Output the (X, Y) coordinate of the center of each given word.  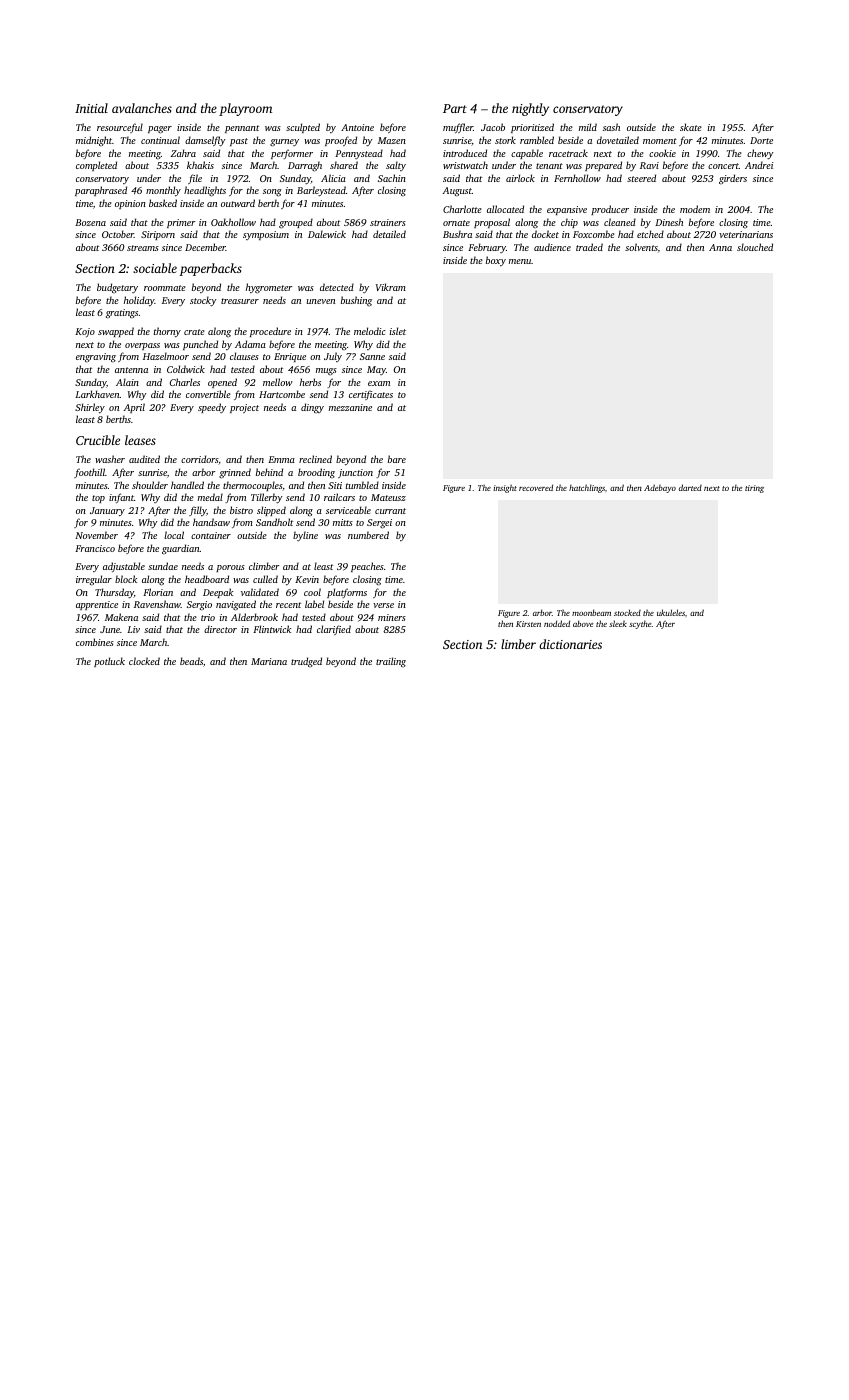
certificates (371, 395)
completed (96, 166)
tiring (754, 489)
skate (691, 127)
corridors (200, 460)
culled (265, 579)
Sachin (392, 178)
